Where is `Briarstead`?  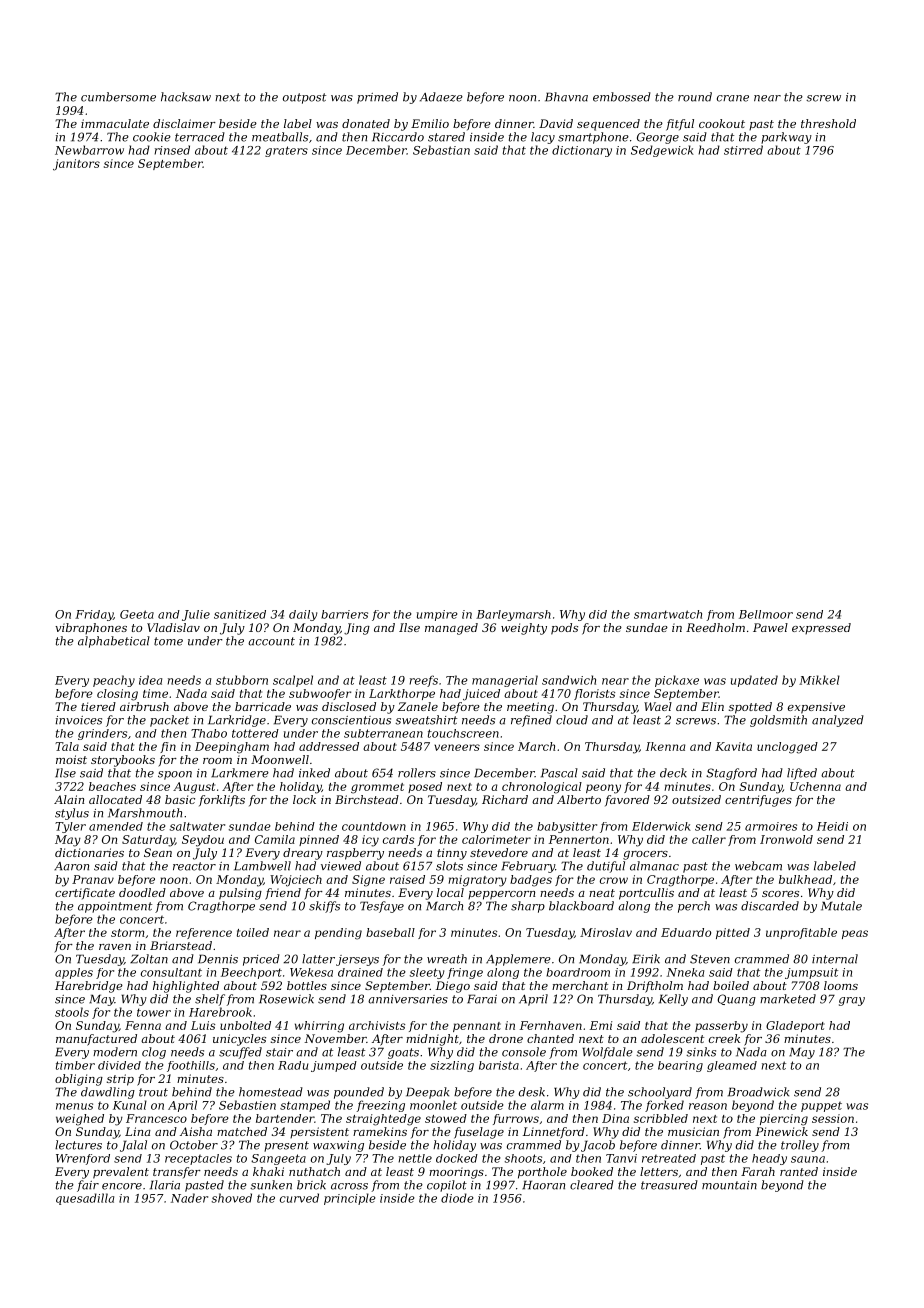 Briarstead is located at coordinates (181, 945).
